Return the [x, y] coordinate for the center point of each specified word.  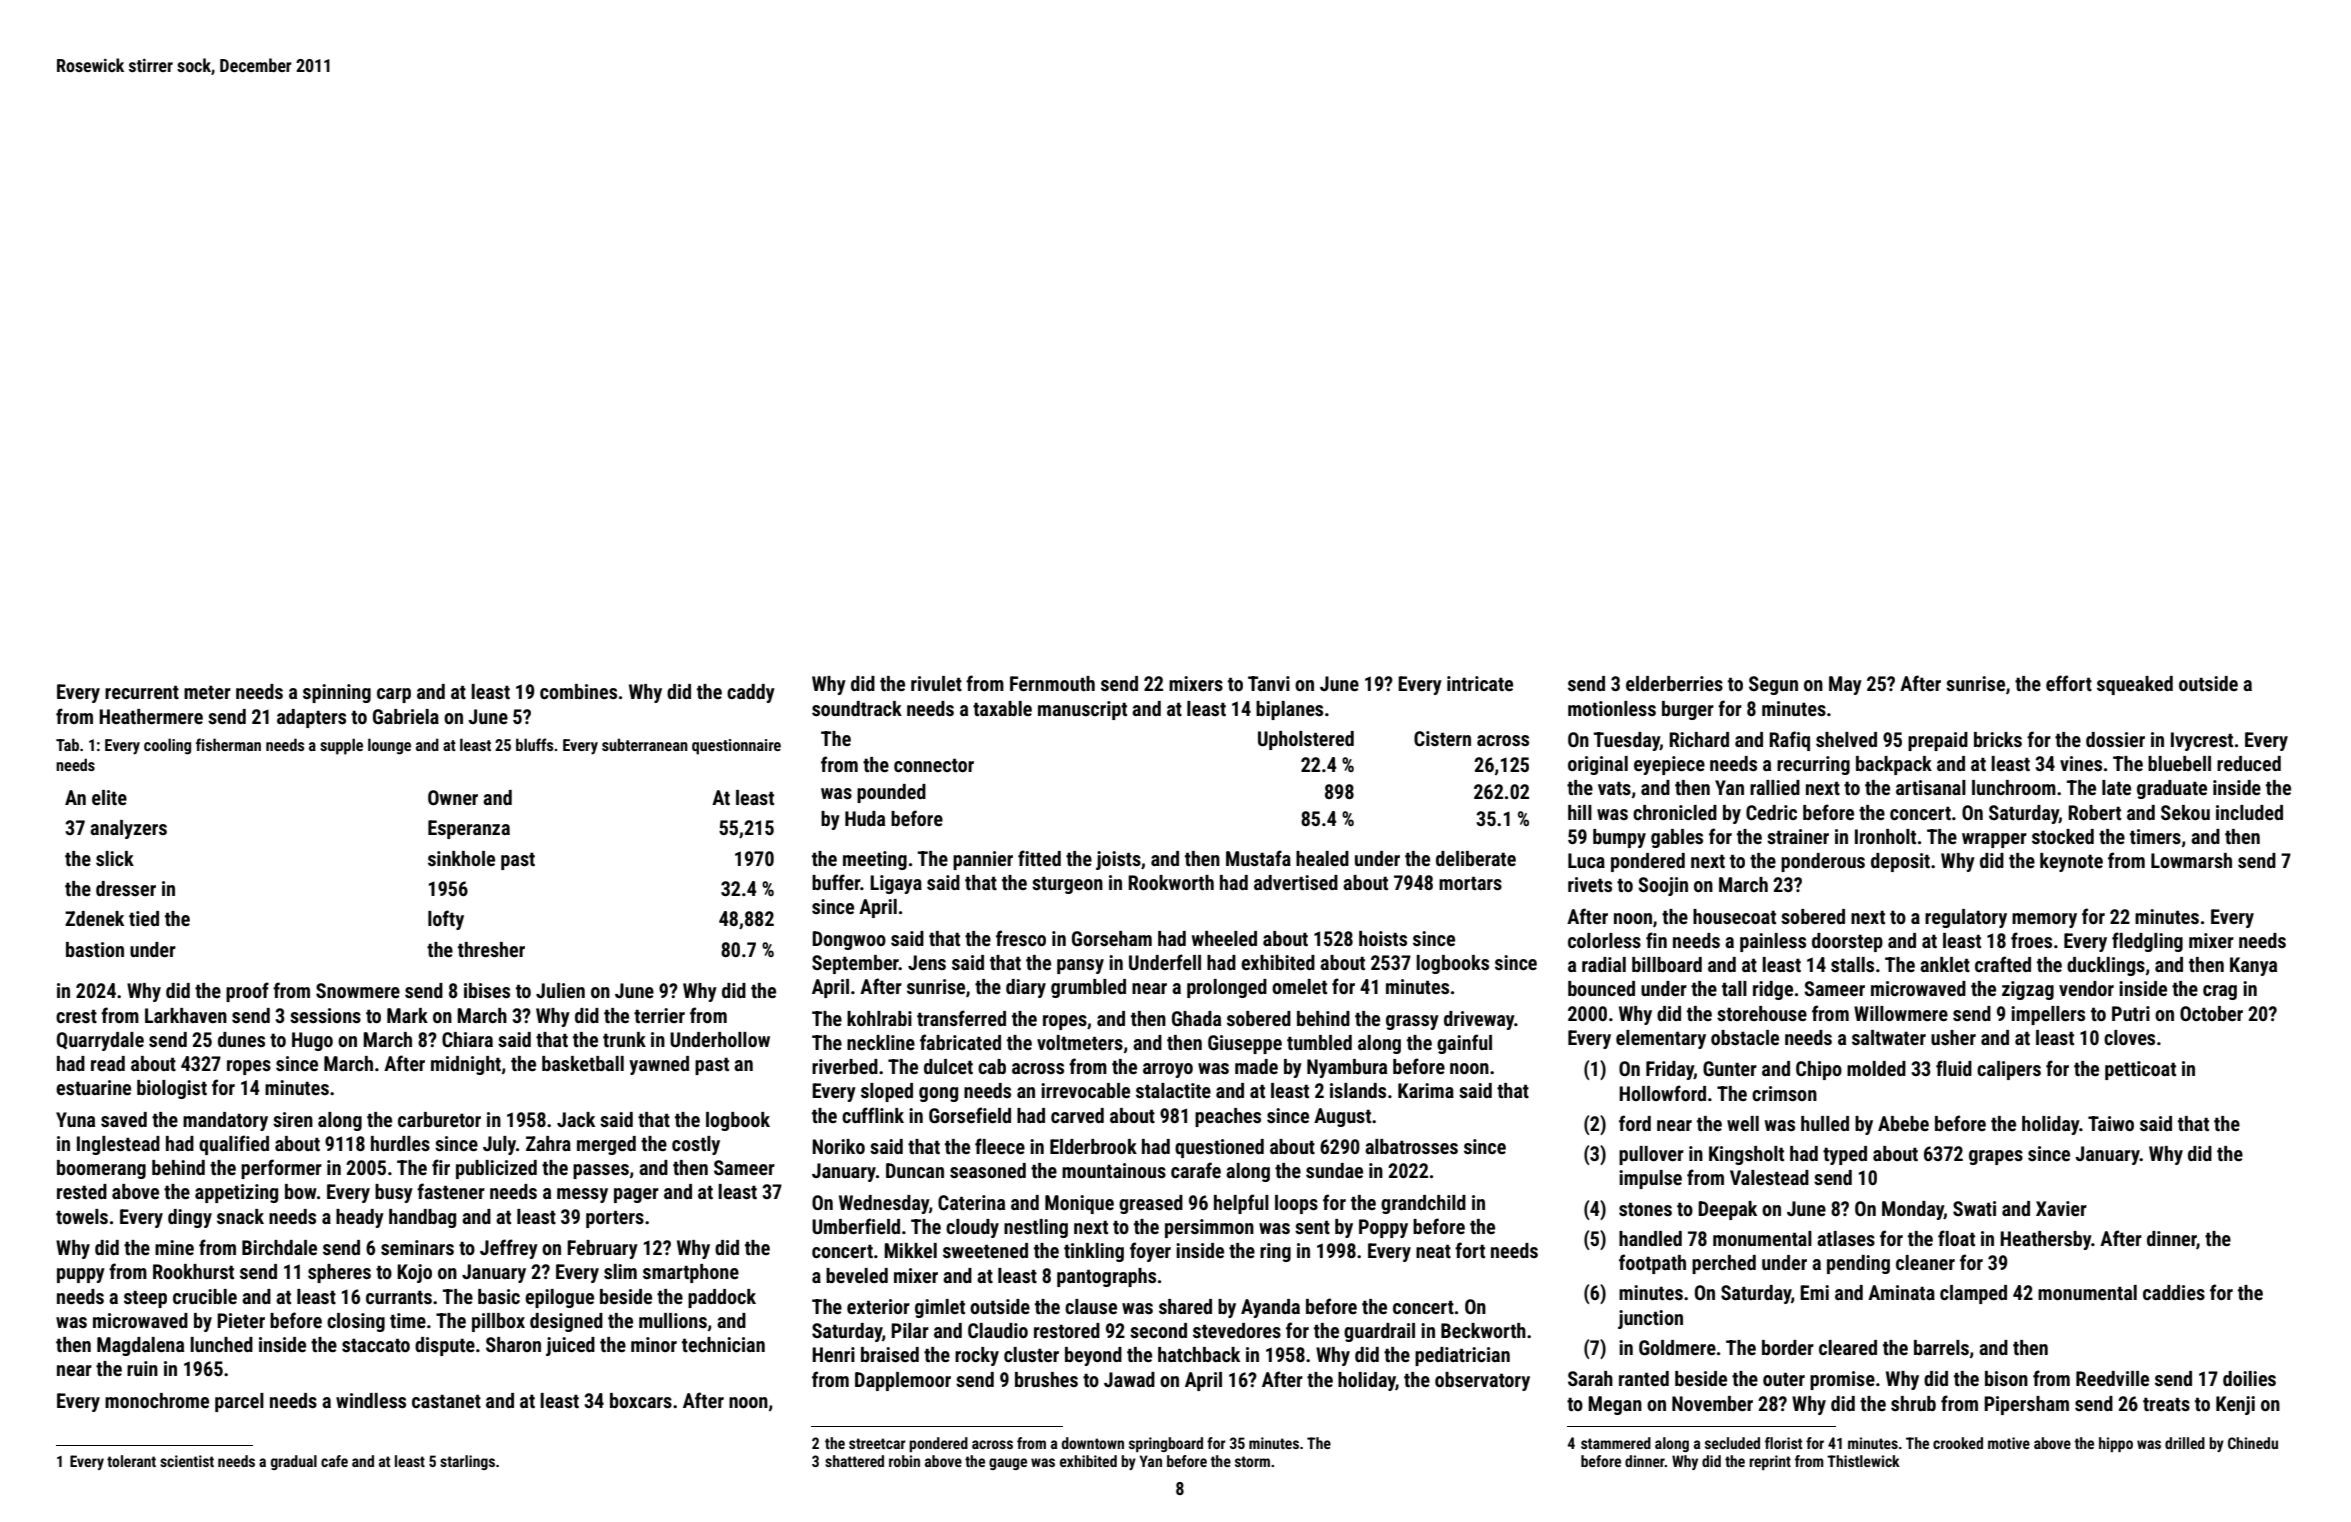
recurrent [142, 692]
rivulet [936, 683]
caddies [2174, 1292]
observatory [1482, 1381]
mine [174, 1247]
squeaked [2135, 685]
